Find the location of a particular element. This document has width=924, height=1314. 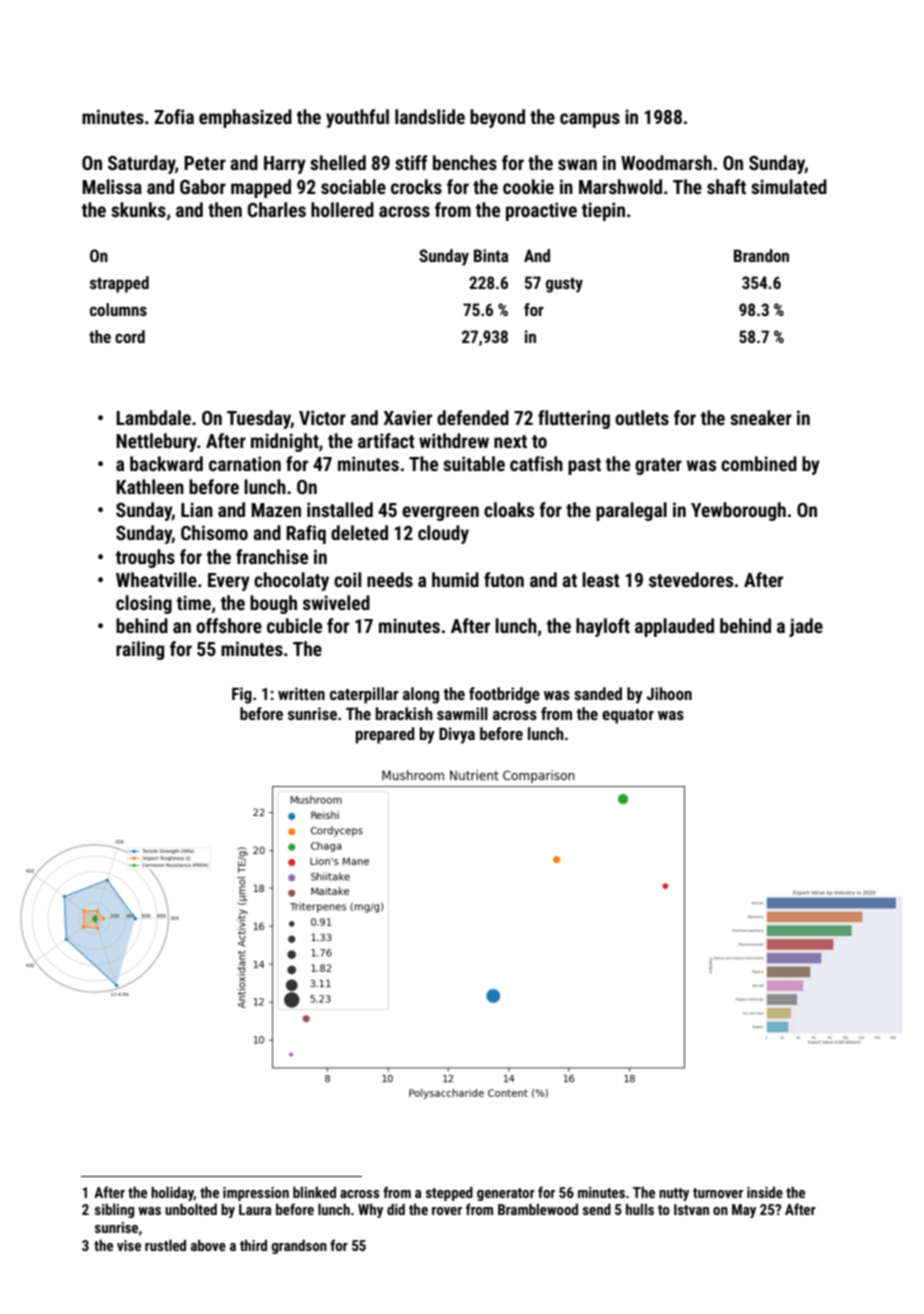

strapped is located at coordinates (119, 284).
